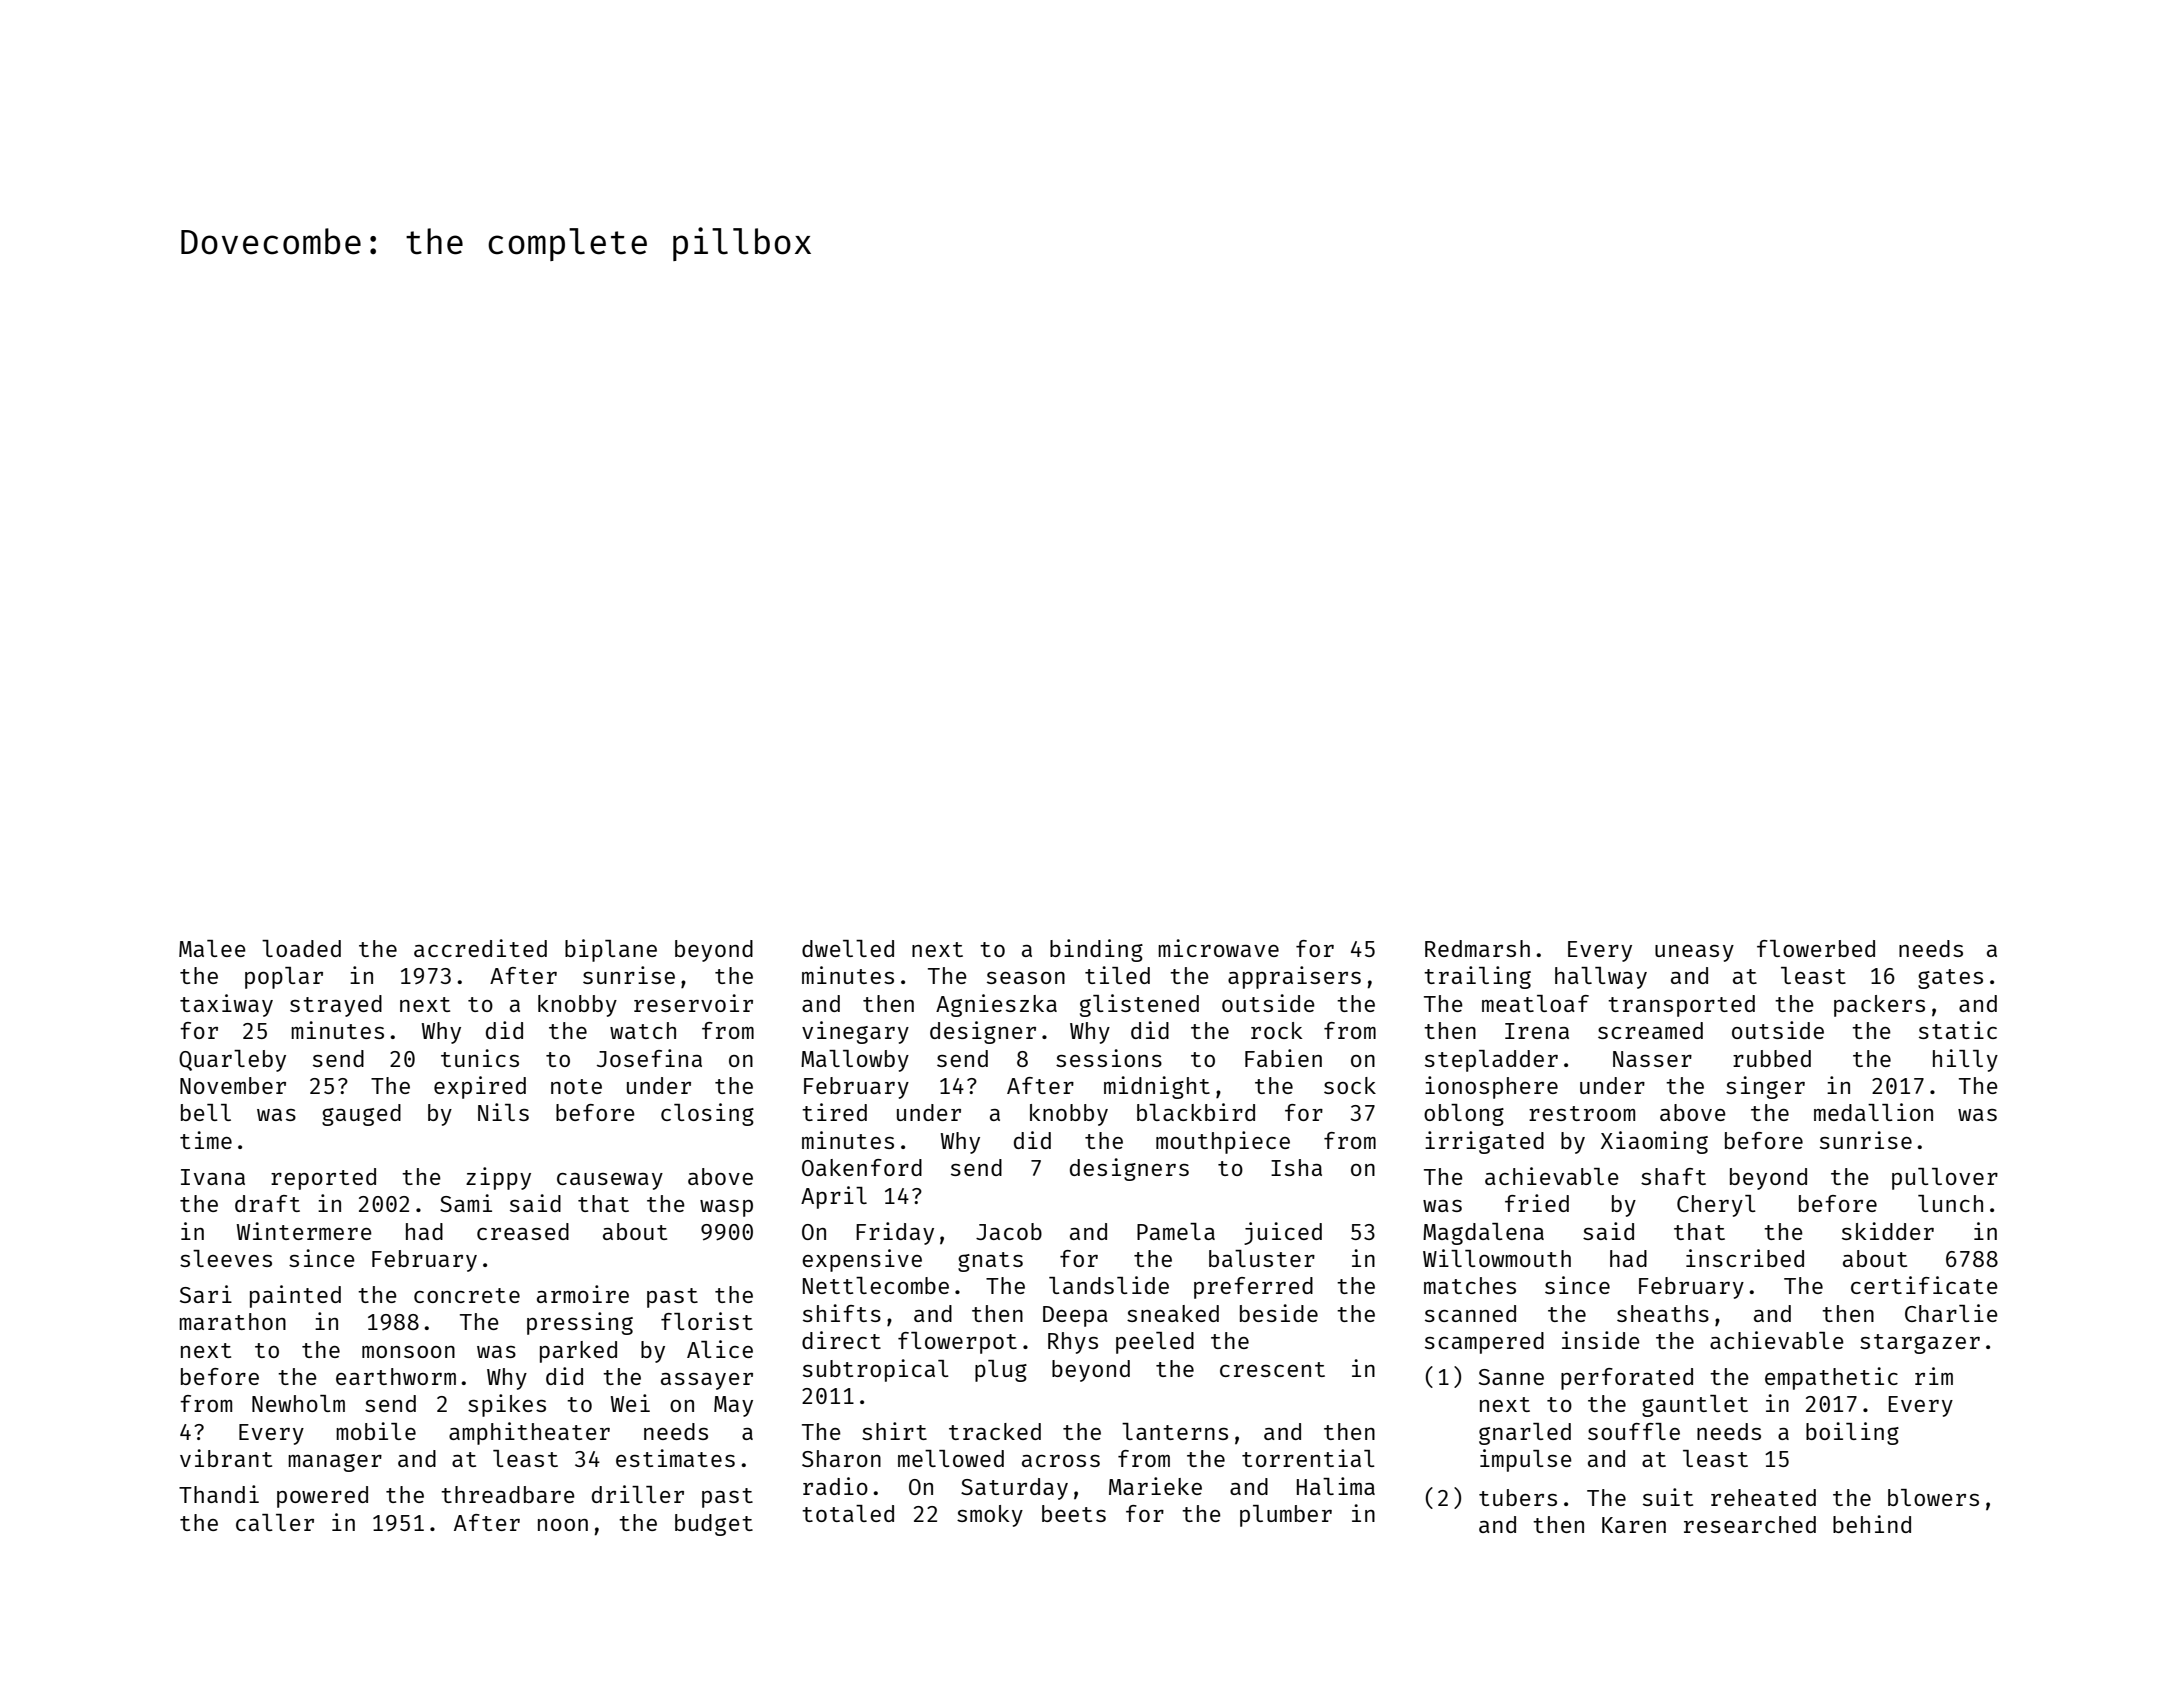 Image resolution: width=2178 pixels, height=1683 pixels. What do you see at coordinates (563, 1525) in the page?
I see `noon` at bounding box center [563, 1525].
